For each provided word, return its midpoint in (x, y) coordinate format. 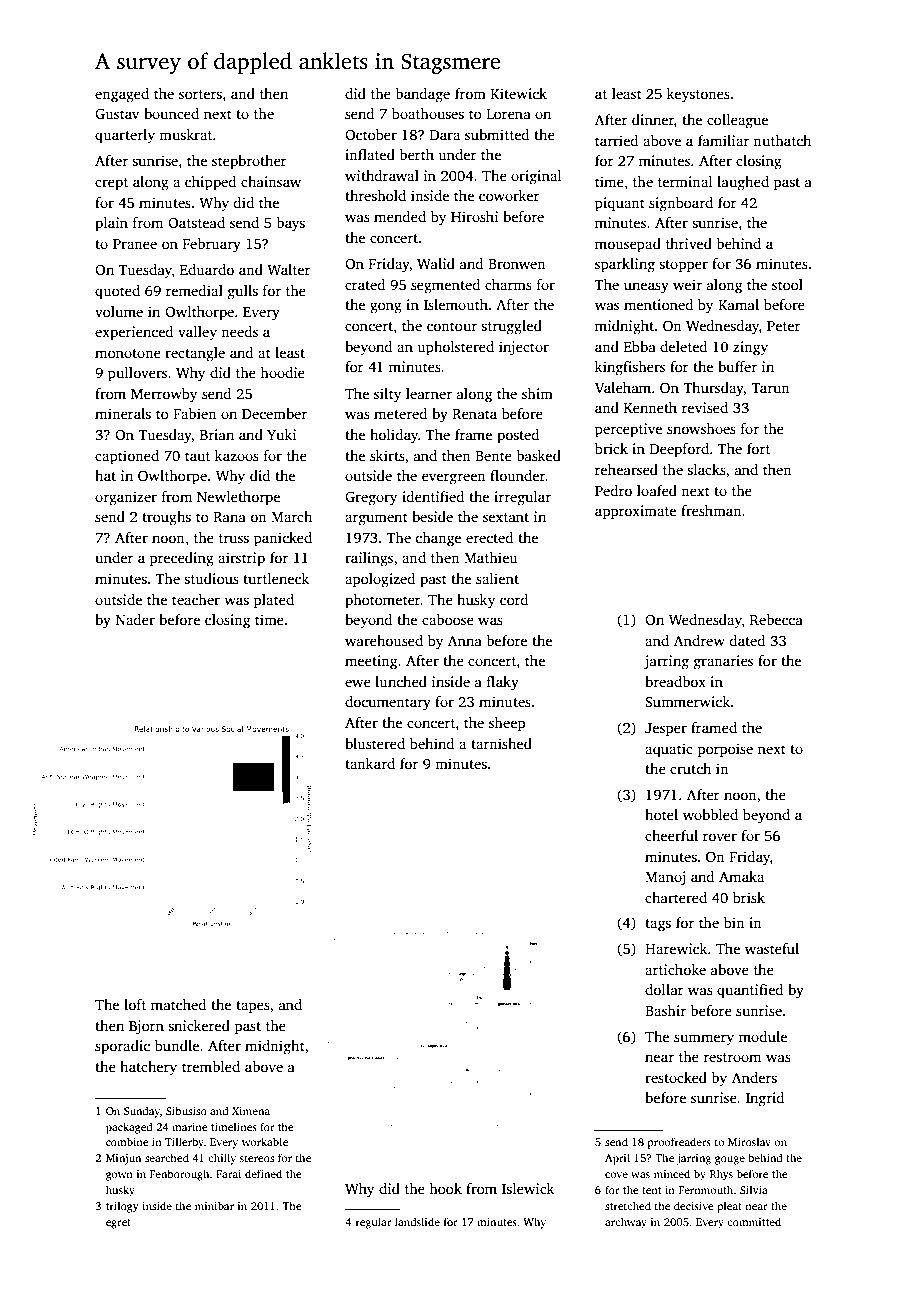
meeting (371, 662)
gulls (243, 292)
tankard (370, 763)
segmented (445, 286)
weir (687, 284)
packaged (129, 1128)
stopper (683, 266)
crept (111, 184)
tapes (253, 1007)
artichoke (675, 969)
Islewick (528, 1188)
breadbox (675, 681)
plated (273, 601)
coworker (509, 195)
